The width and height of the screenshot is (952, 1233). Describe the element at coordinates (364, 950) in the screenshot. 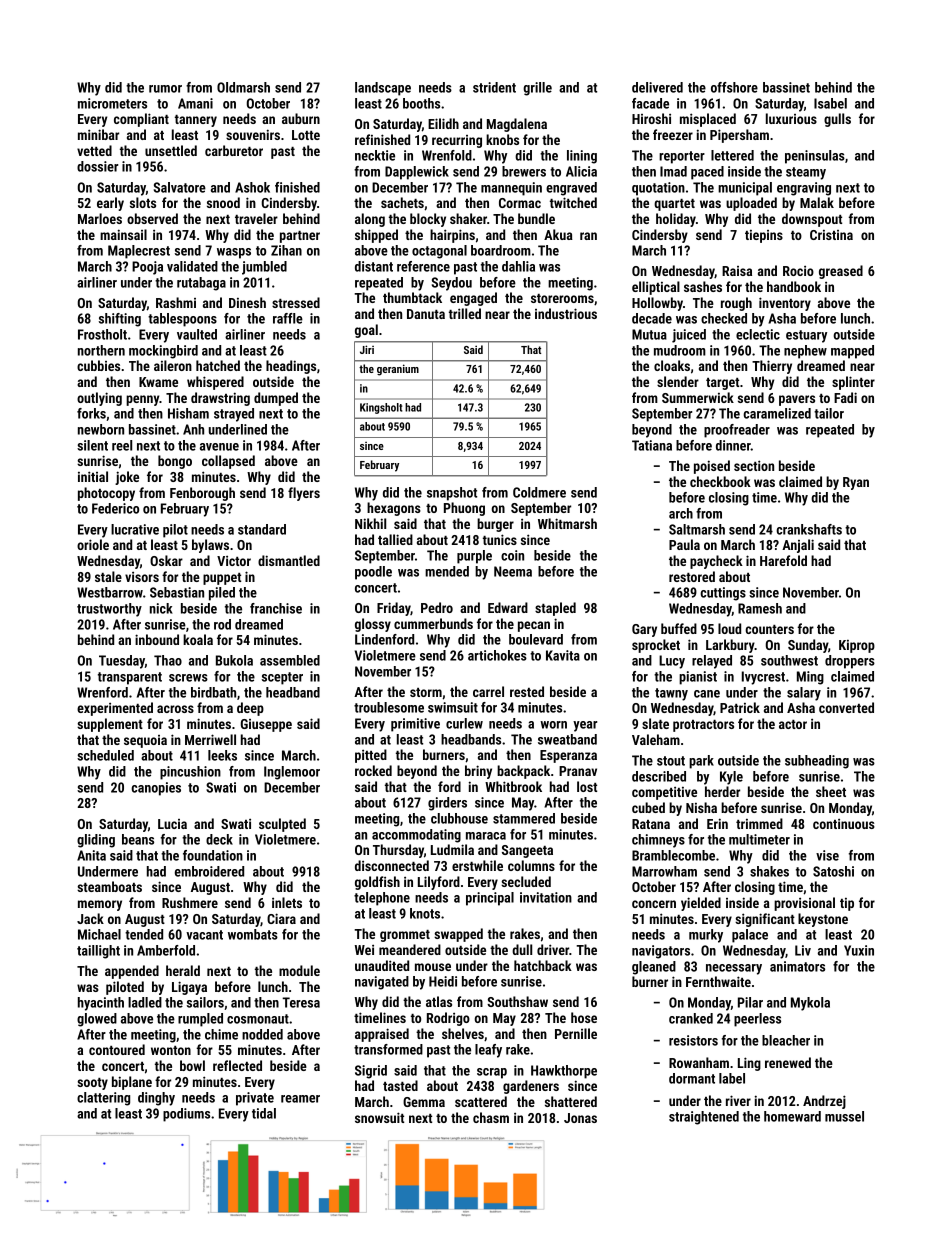

I see `Wei` at that location.
